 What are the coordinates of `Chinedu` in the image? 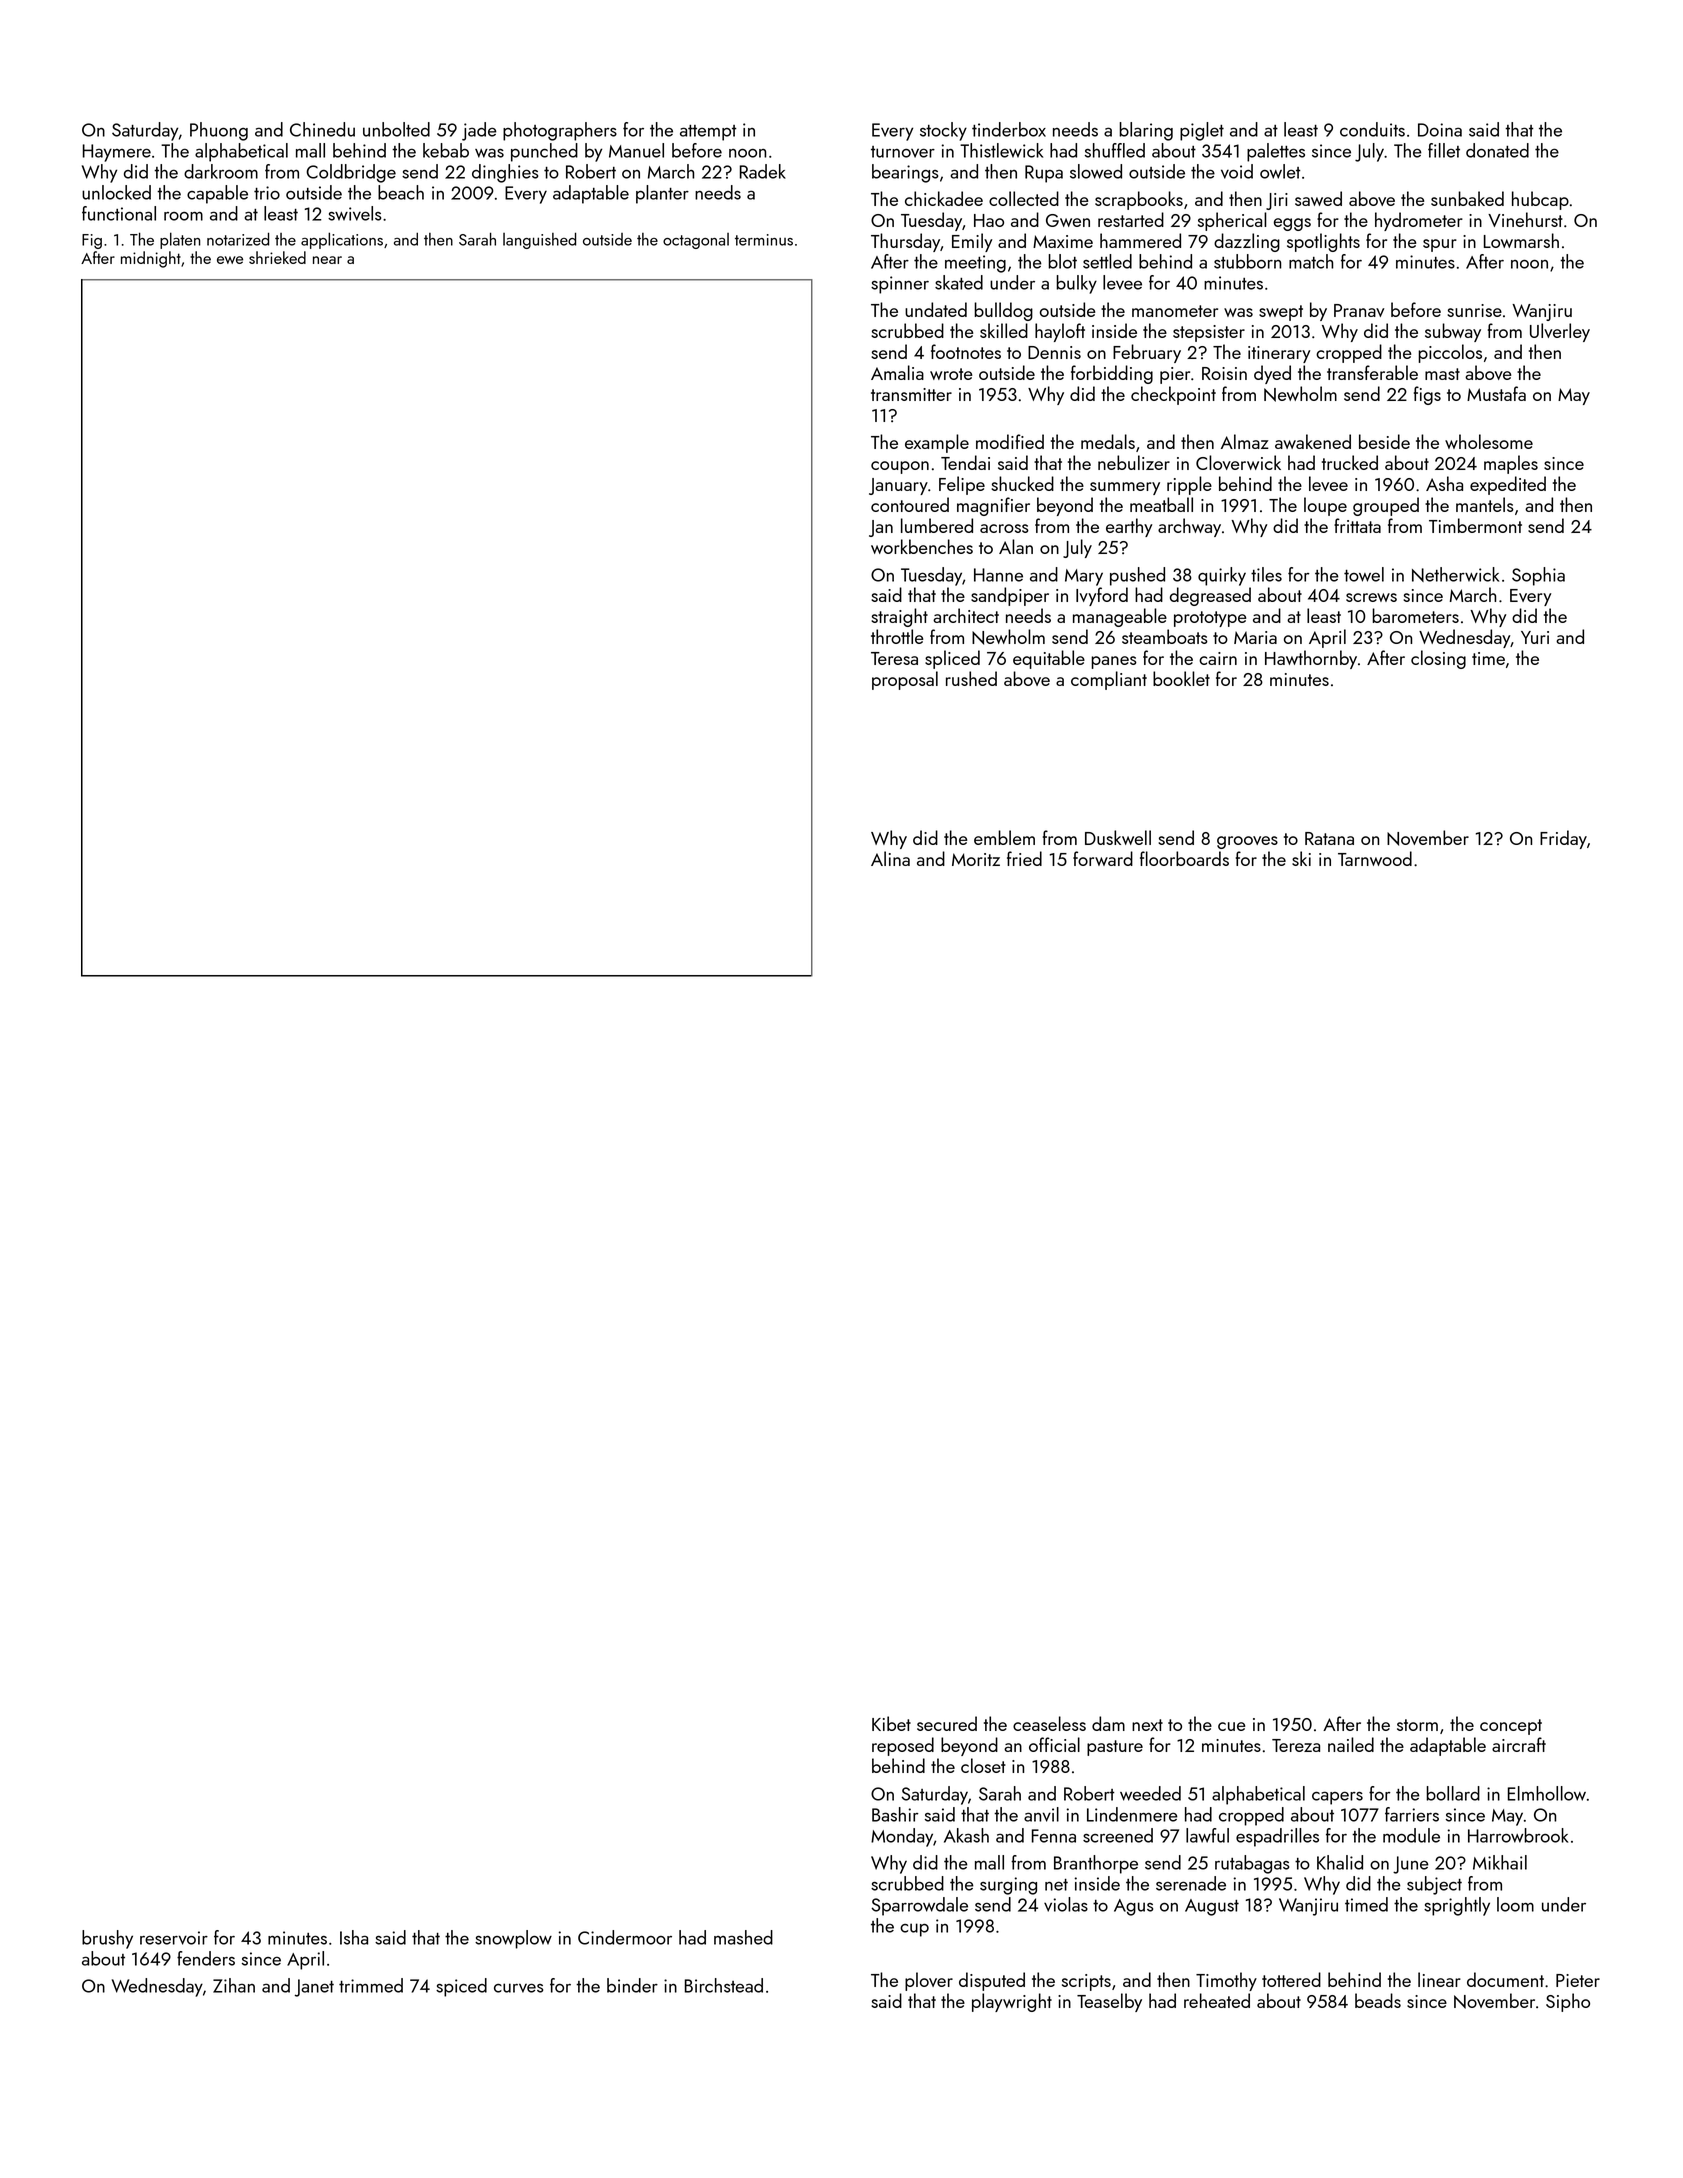 It's located at (322, 129).
